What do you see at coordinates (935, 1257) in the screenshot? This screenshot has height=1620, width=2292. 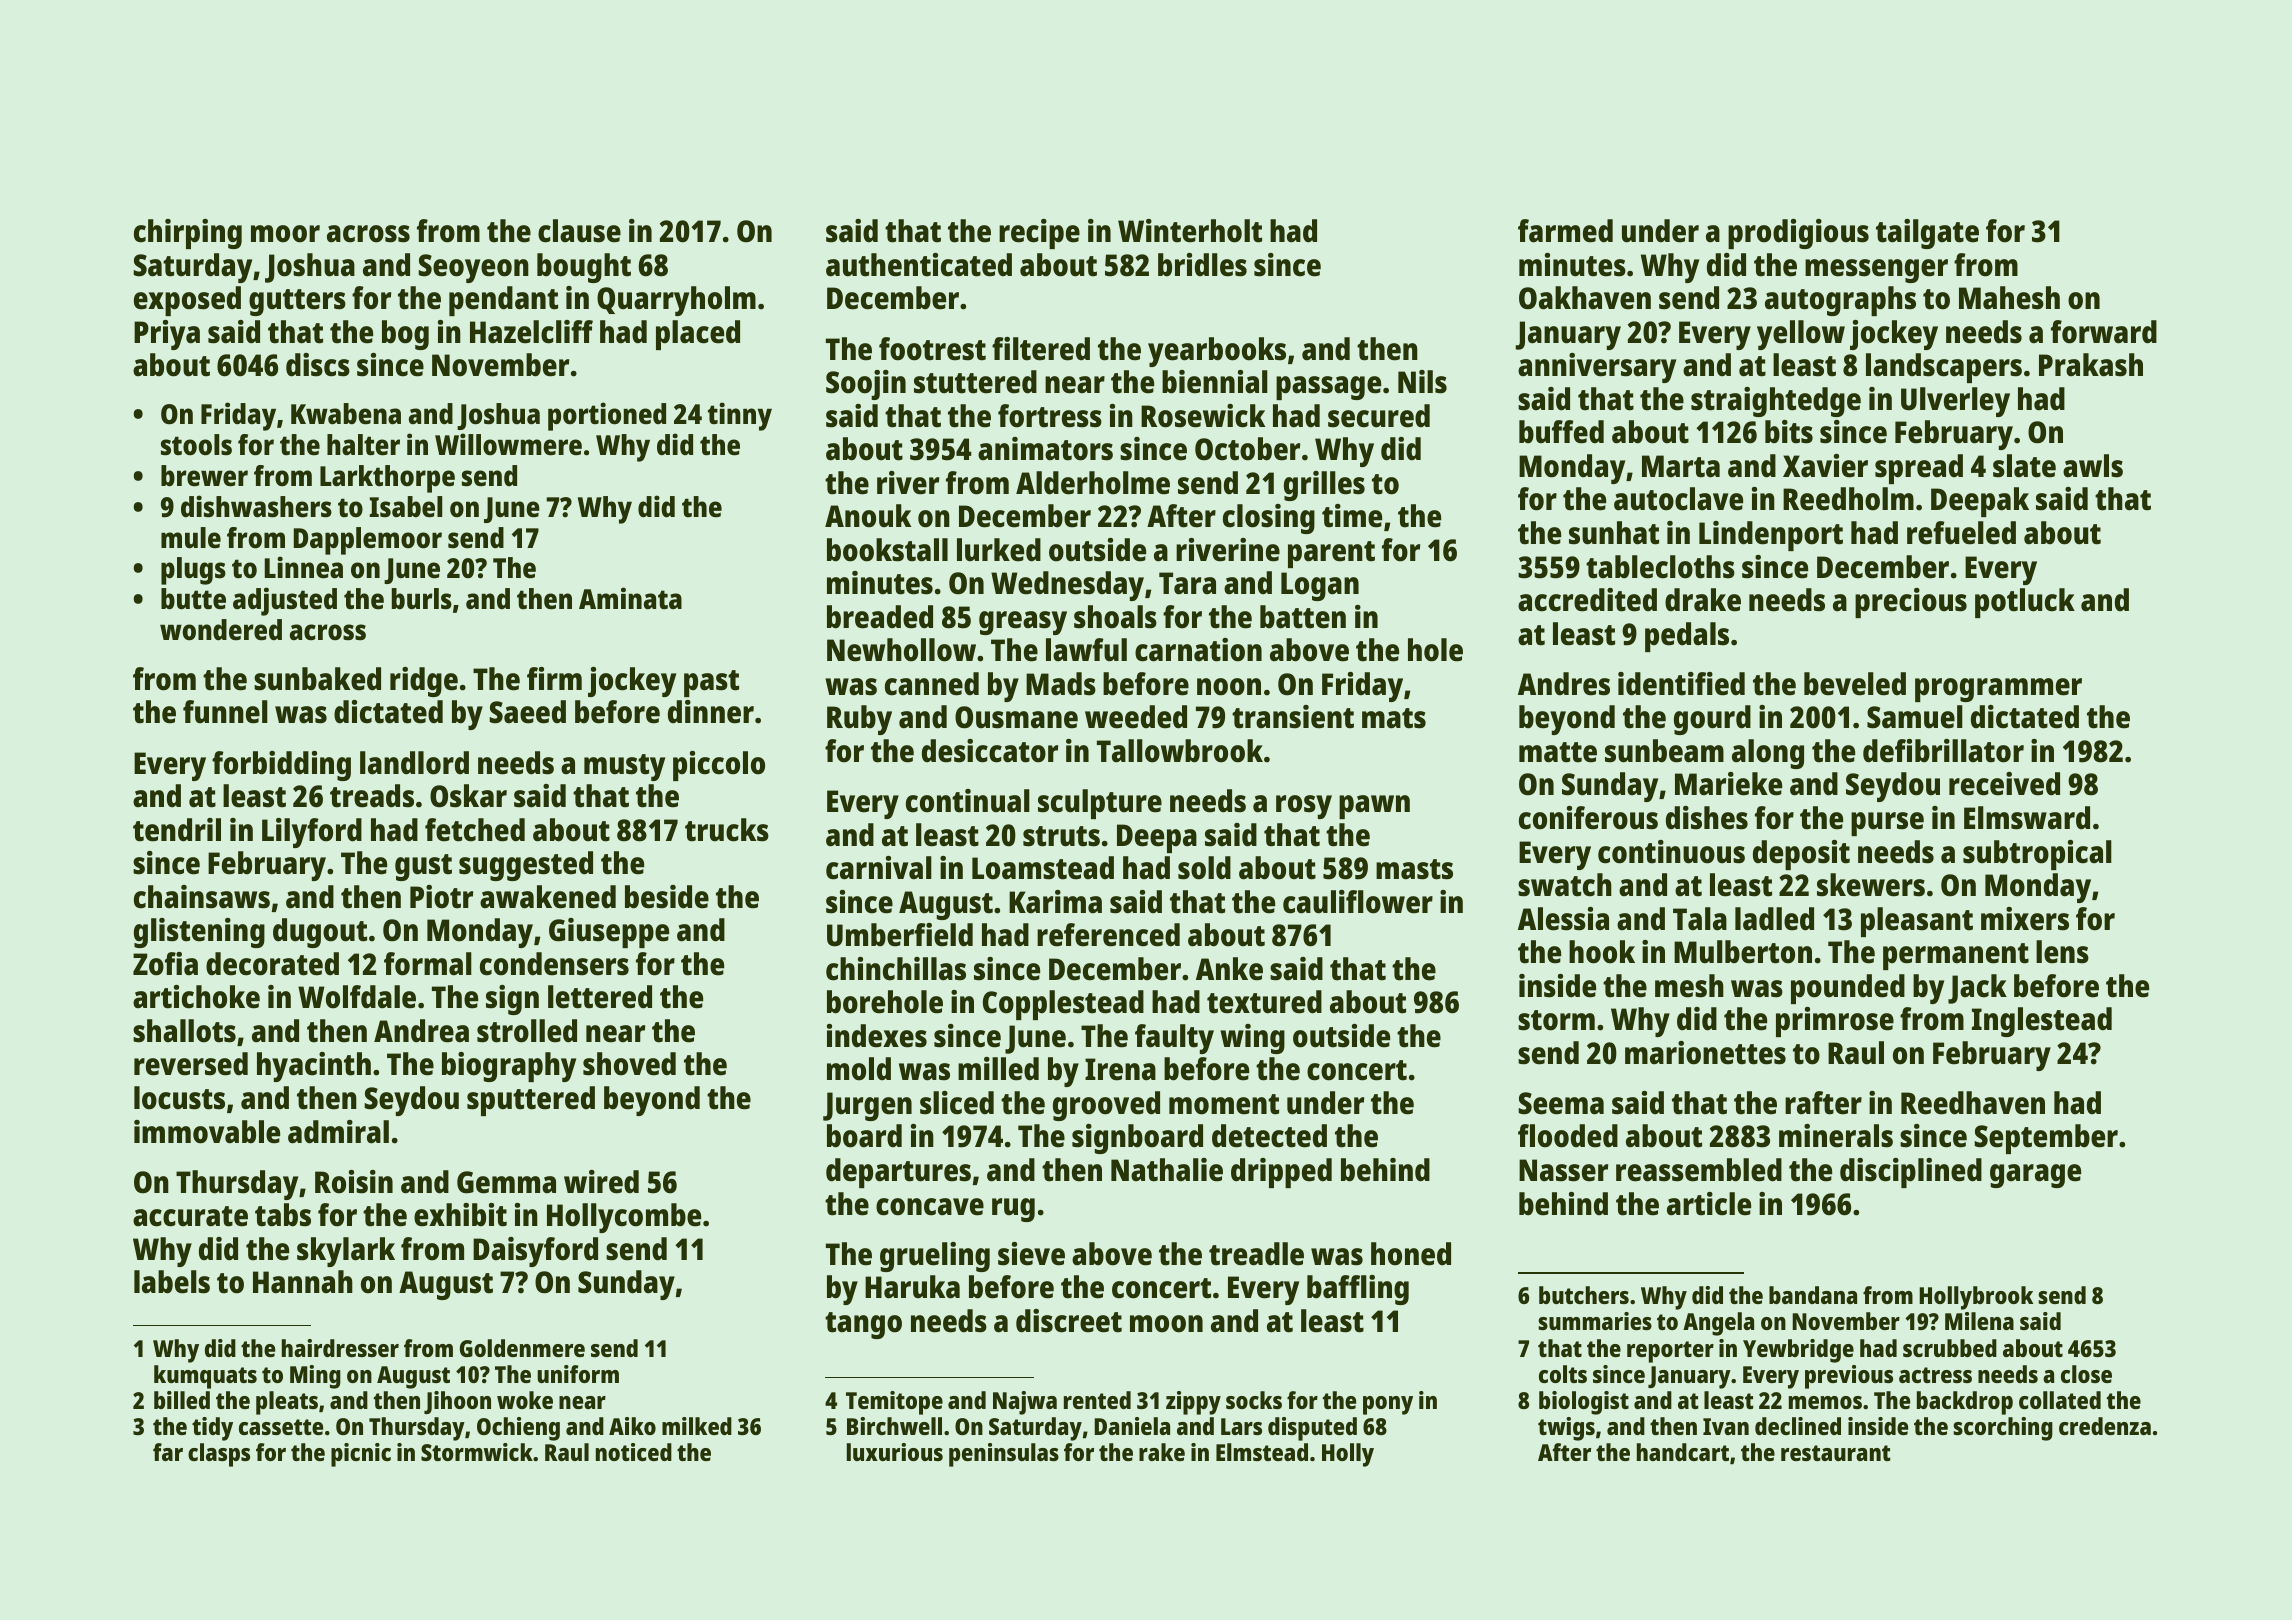 I see `grueling` at bounding box center [935, 1257].
